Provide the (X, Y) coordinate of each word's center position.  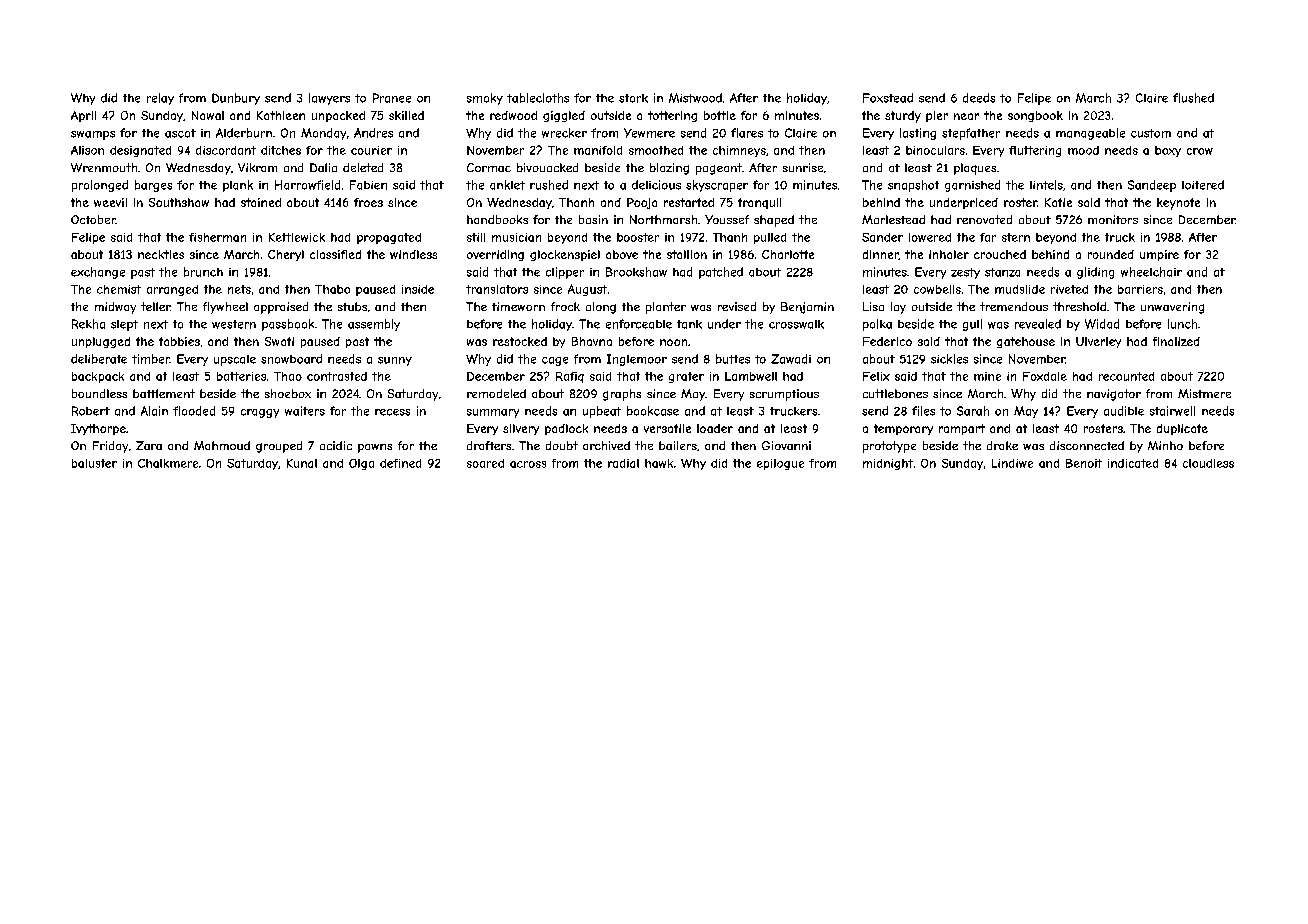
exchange (98, 273)
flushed (1193, 98)
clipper (565, 273)
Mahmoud (222, 445)
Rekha (88, 324)
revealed (1038, 324)
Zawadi (791, 359)
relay (160, 99)
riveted (1069, 289)
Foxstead (888, 98)
